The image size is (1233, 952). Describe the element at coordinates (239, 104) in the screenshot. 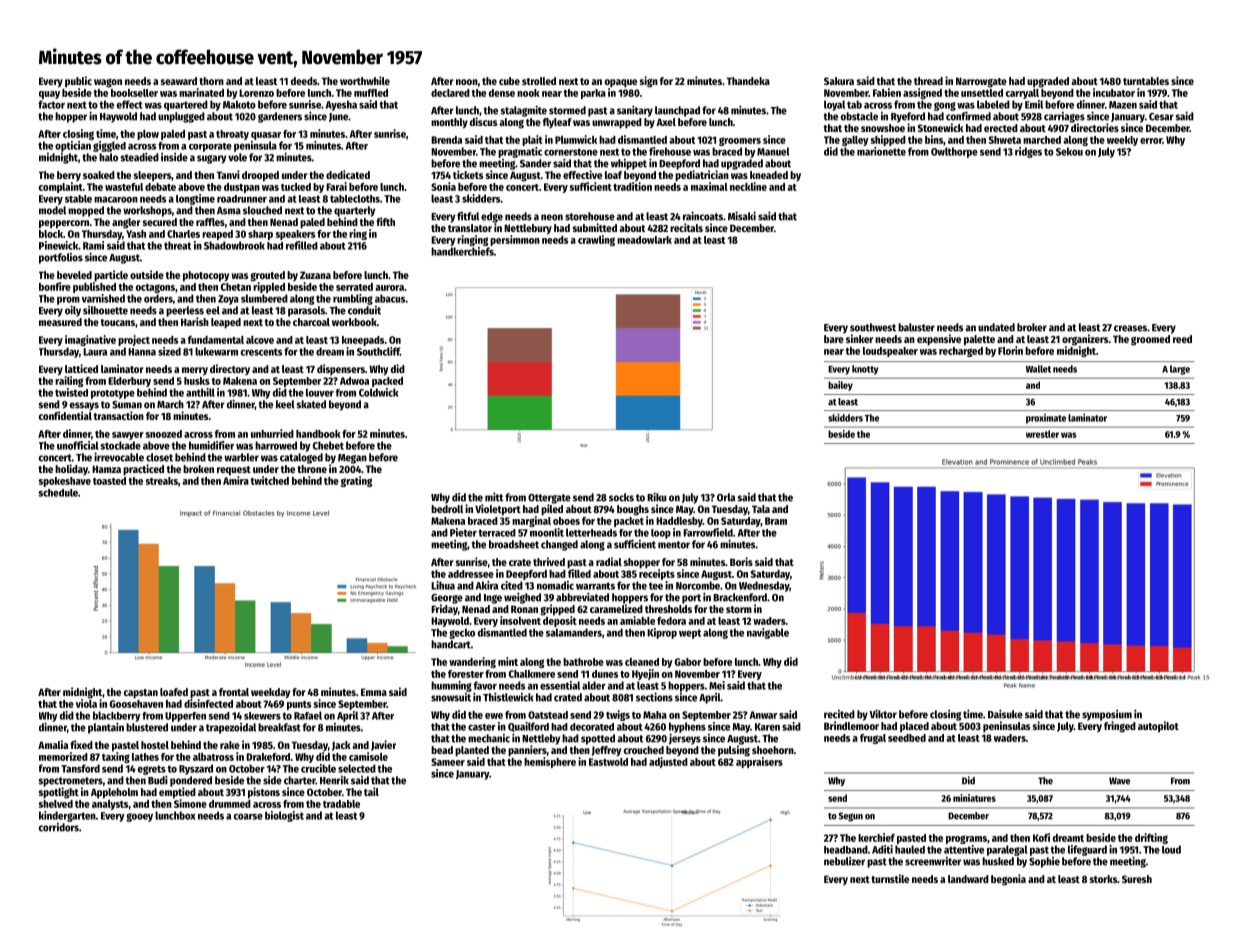

I see `Makoto` at that location.
